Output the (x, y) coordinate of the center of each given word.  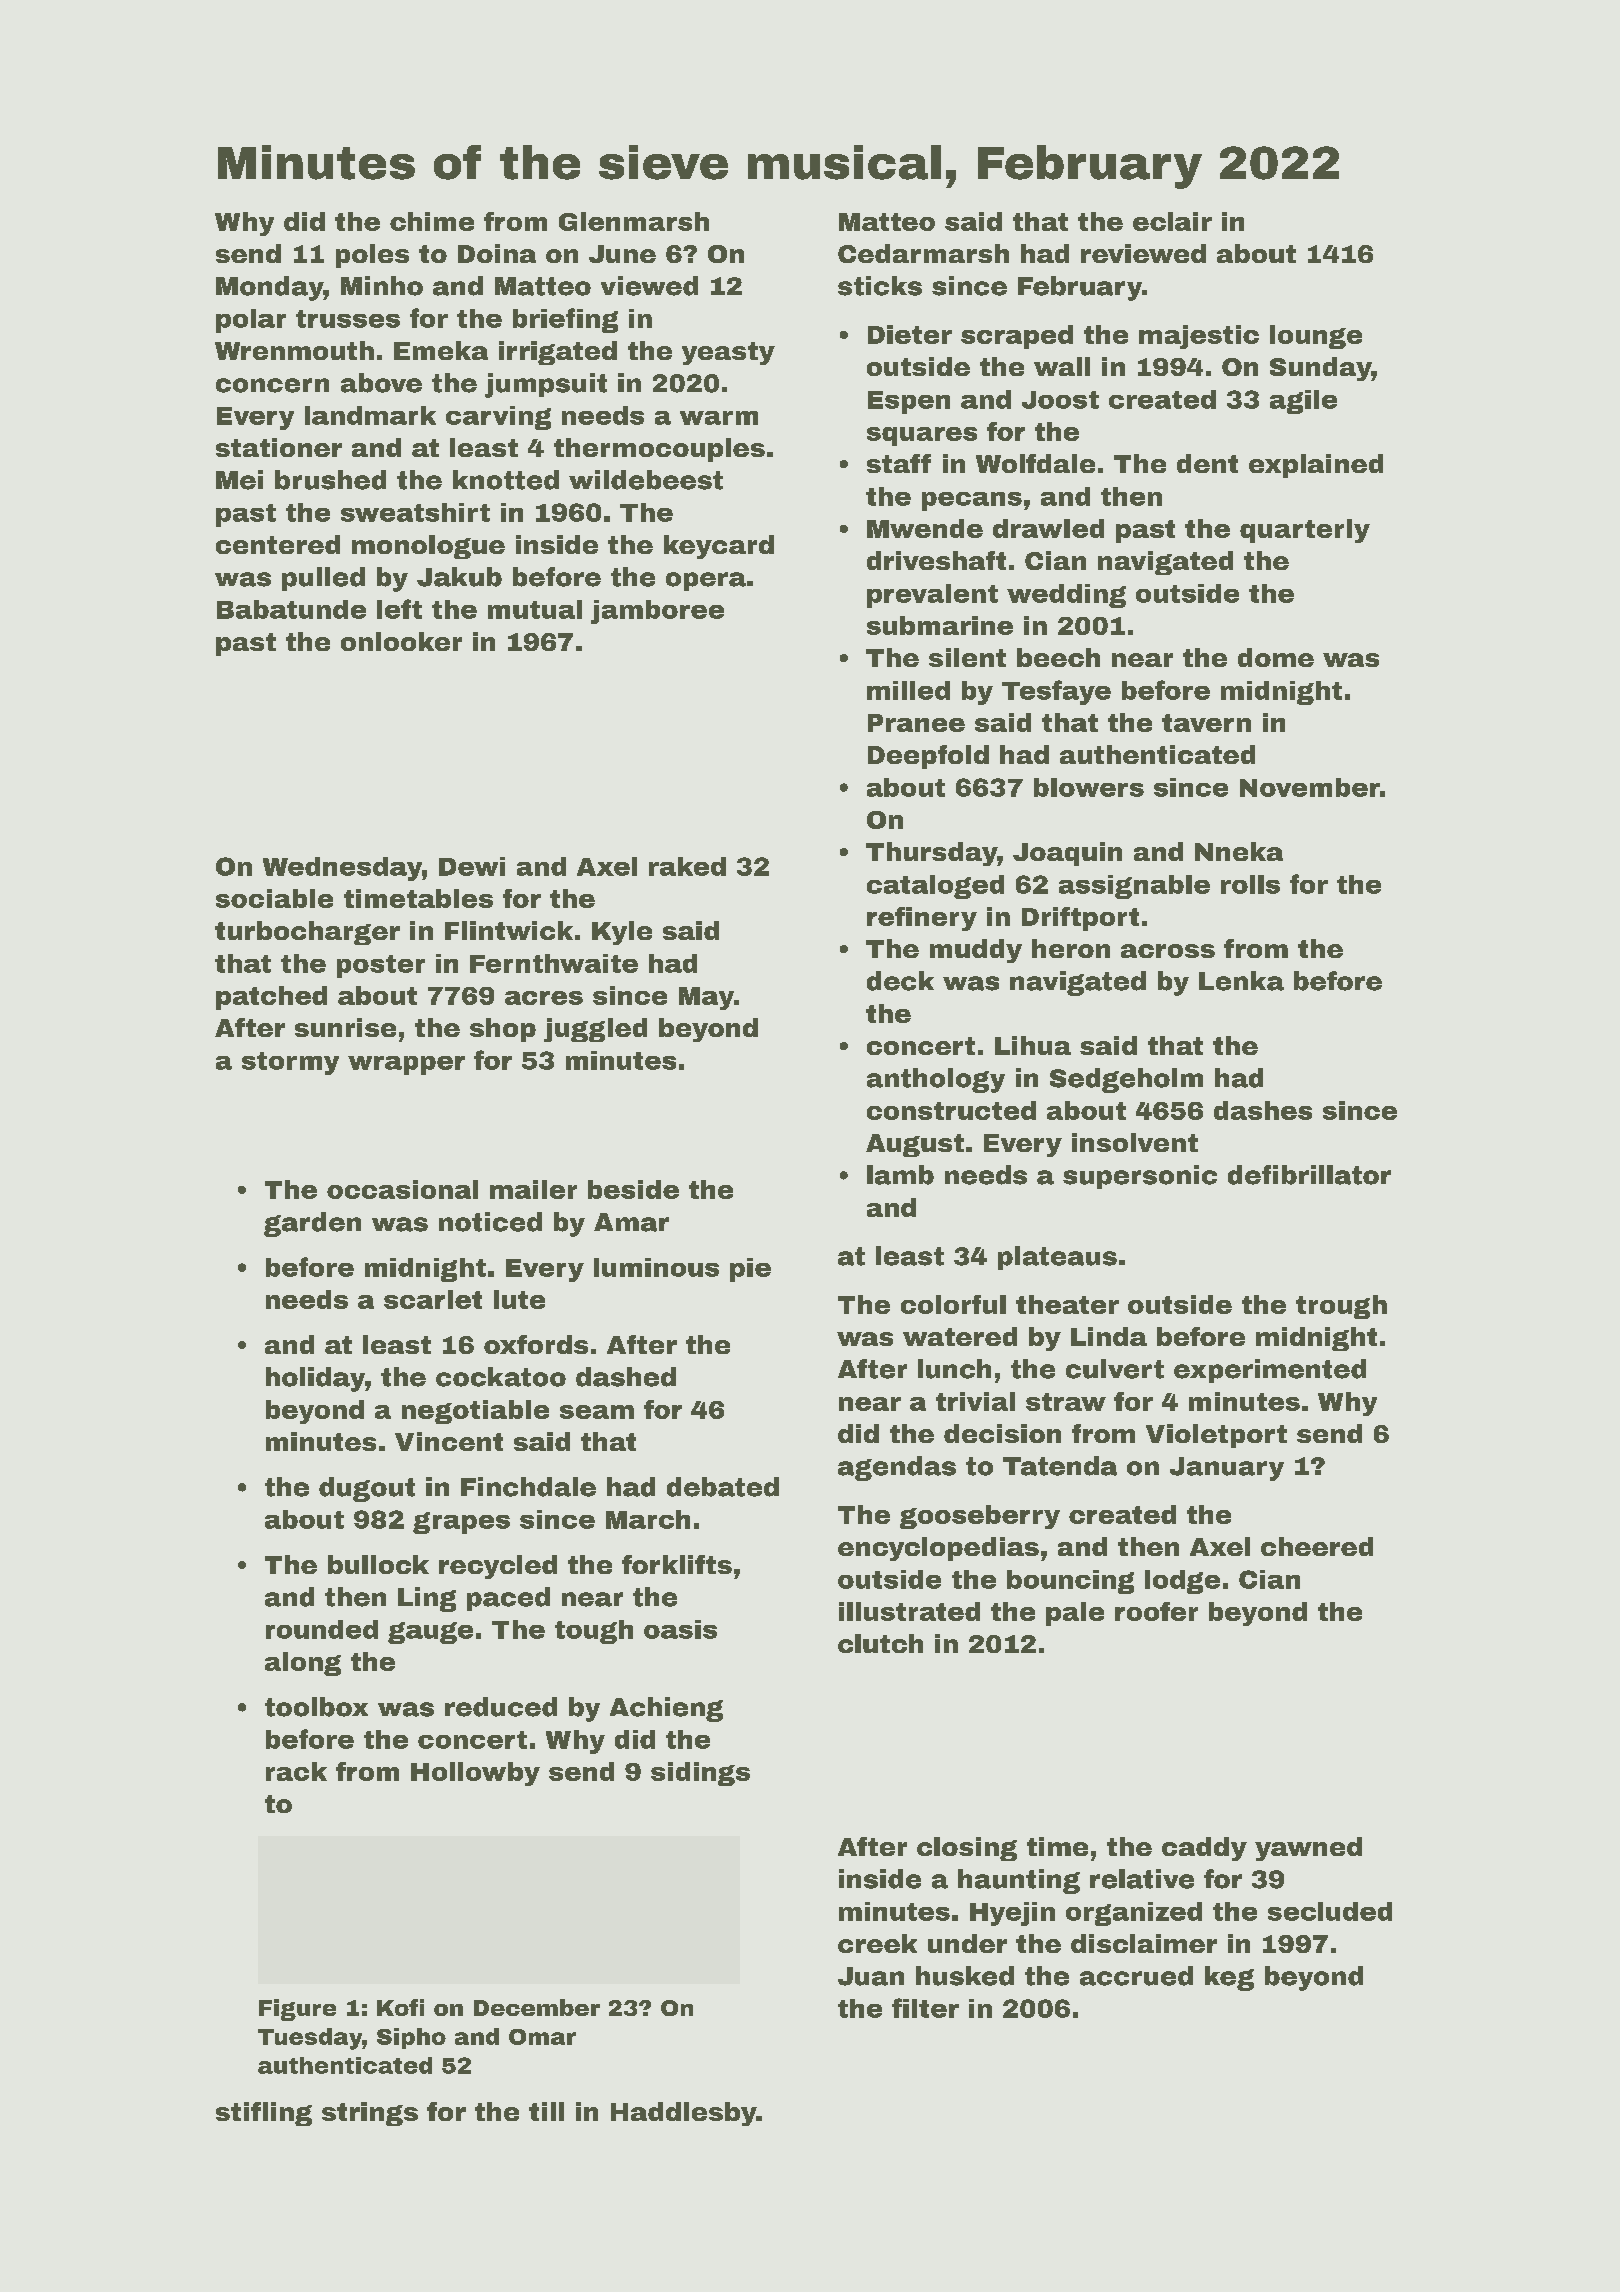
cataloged (935, 887)
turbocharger (307, 933)
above (381, 383)
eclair (1172, 221)
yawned (1308, 1849)
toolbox (316, 1707)
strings (370, 2114)
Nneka (1239, 851)
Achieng (666, 1709)
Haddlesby (683, 2114)
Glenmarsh (634, 221)
